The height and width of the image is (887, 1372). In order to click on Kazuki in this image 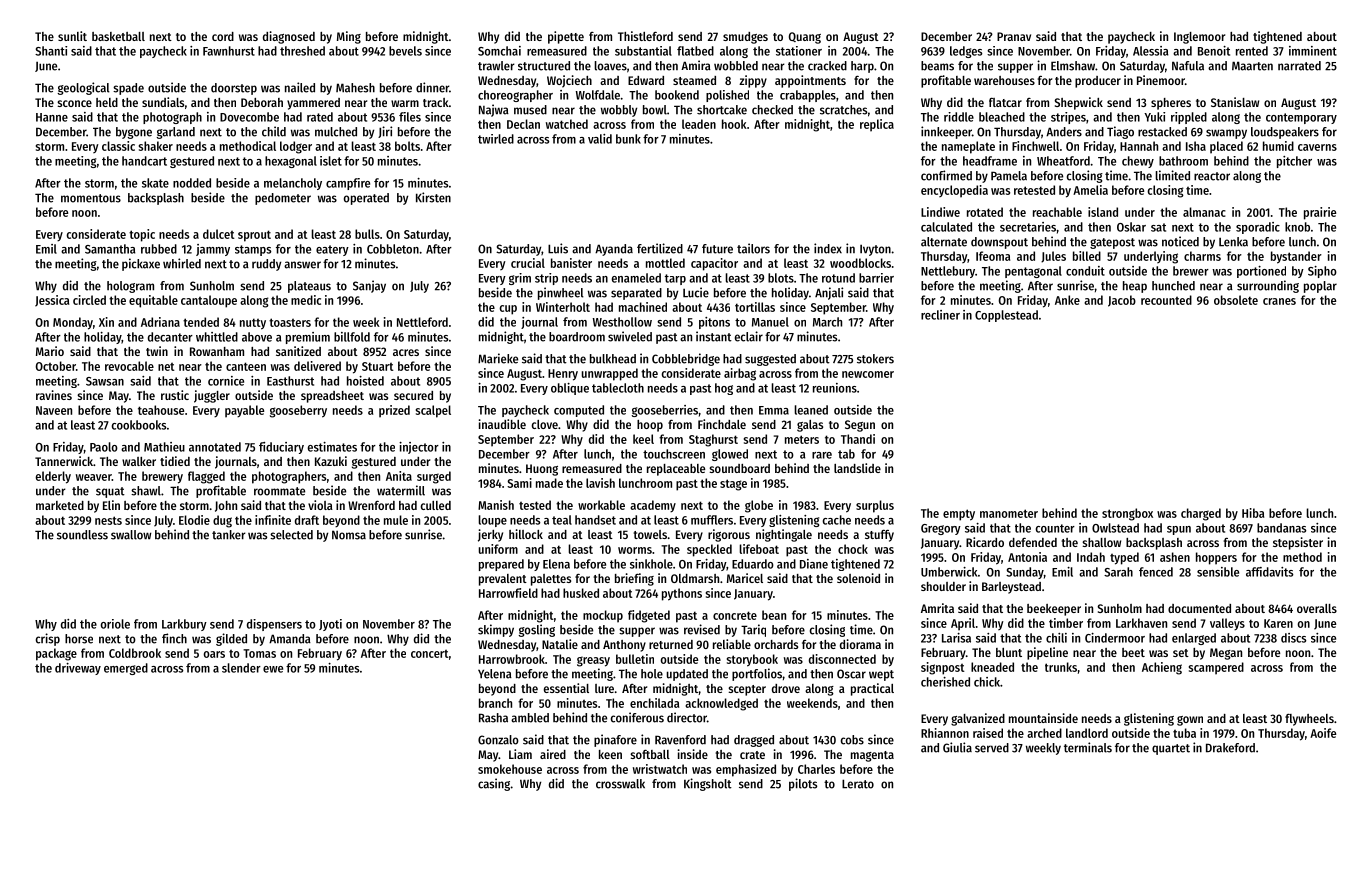, I will do `click(331, 461)`.
